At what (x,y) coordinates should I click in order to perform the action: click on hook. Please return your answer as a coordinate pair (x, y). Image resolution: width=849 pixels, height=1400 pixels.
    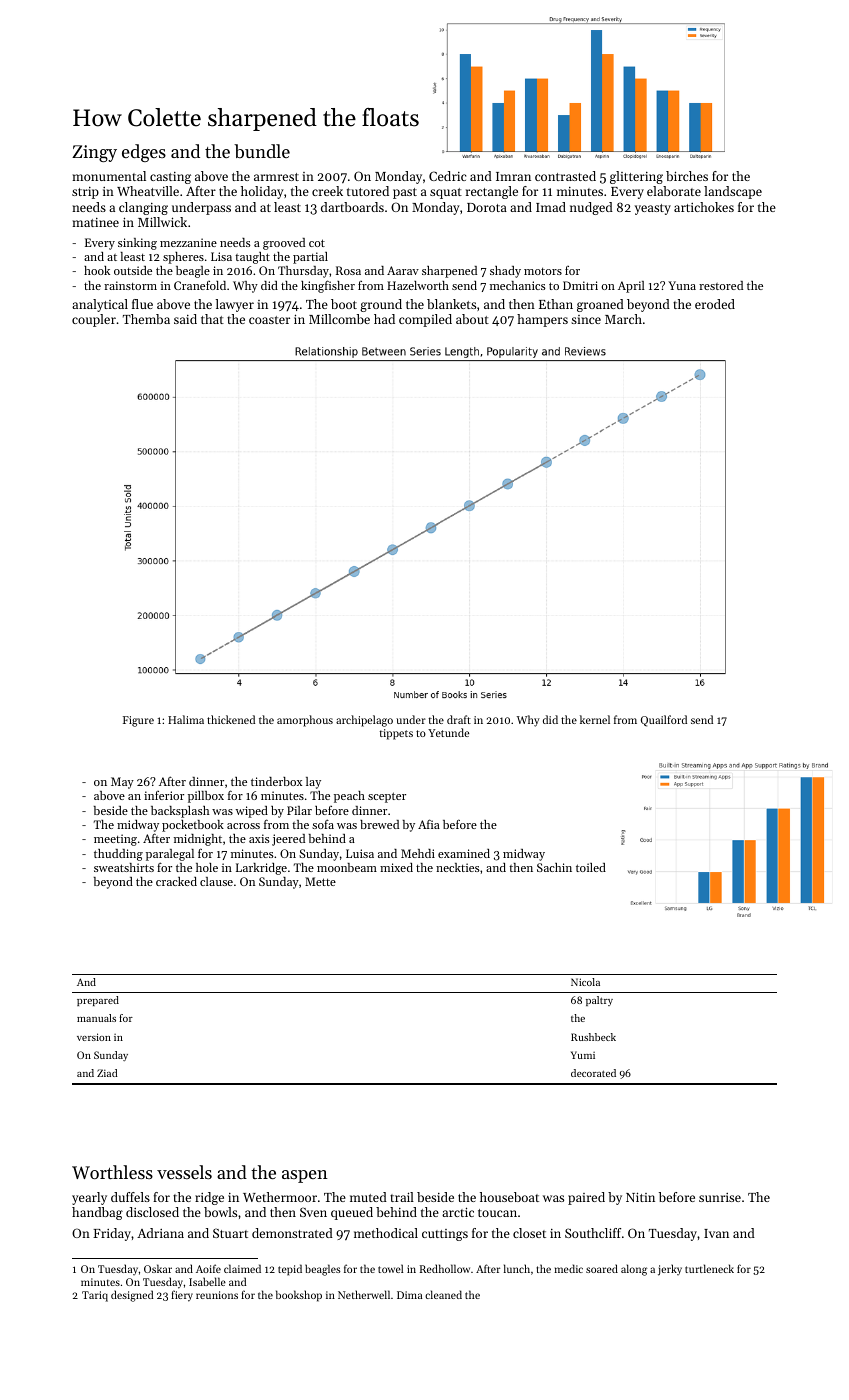
    Looking at the image, I should click on (97, 270).
